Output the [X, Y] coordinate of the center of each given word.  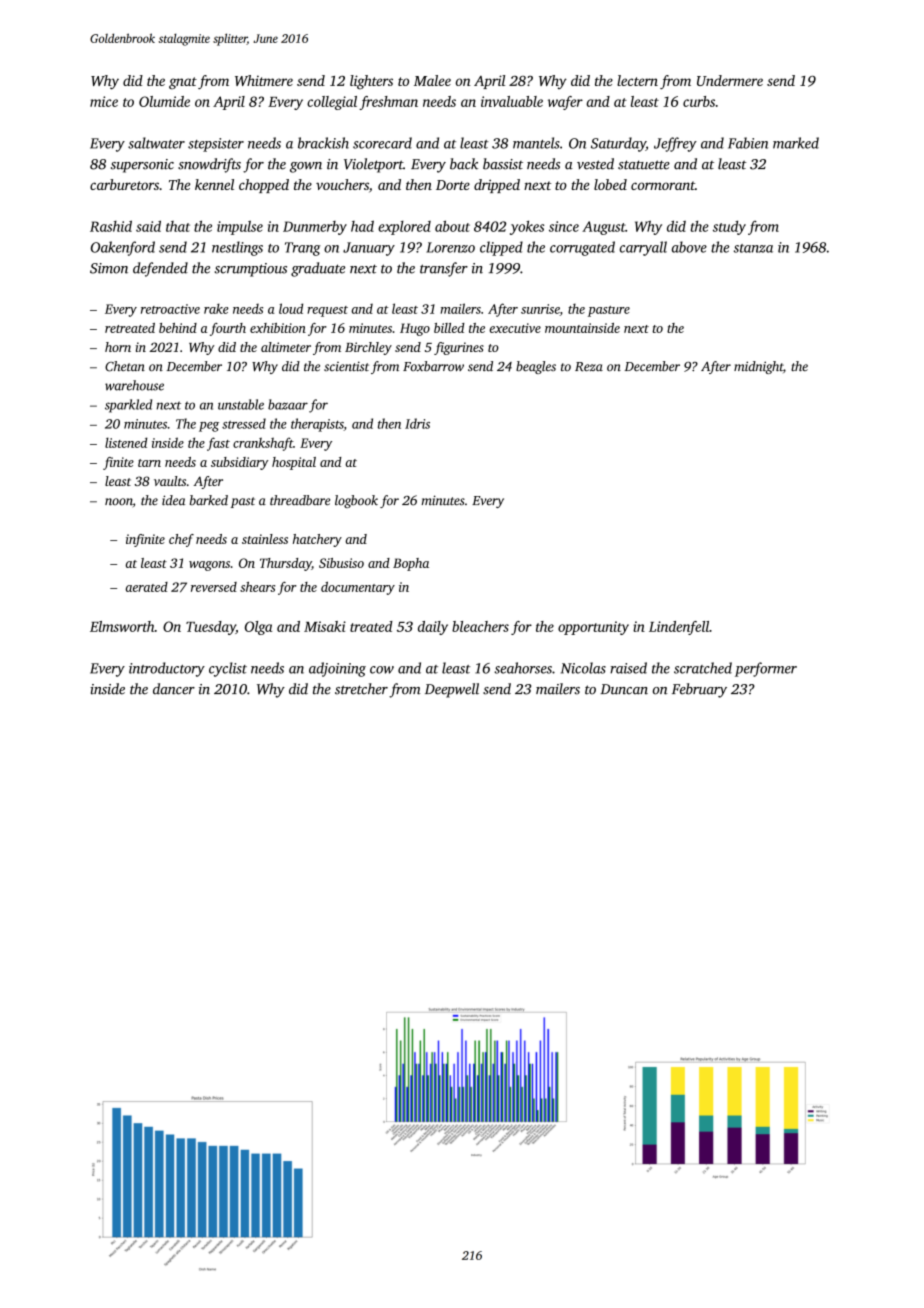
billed [449, 328]
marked [796, 143]
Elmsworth [122, 626]
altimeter [286, 347]
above [689, 247]
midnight [758, 367]
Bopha [411, 564]
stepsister [216, 145]
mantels [536, 143]
